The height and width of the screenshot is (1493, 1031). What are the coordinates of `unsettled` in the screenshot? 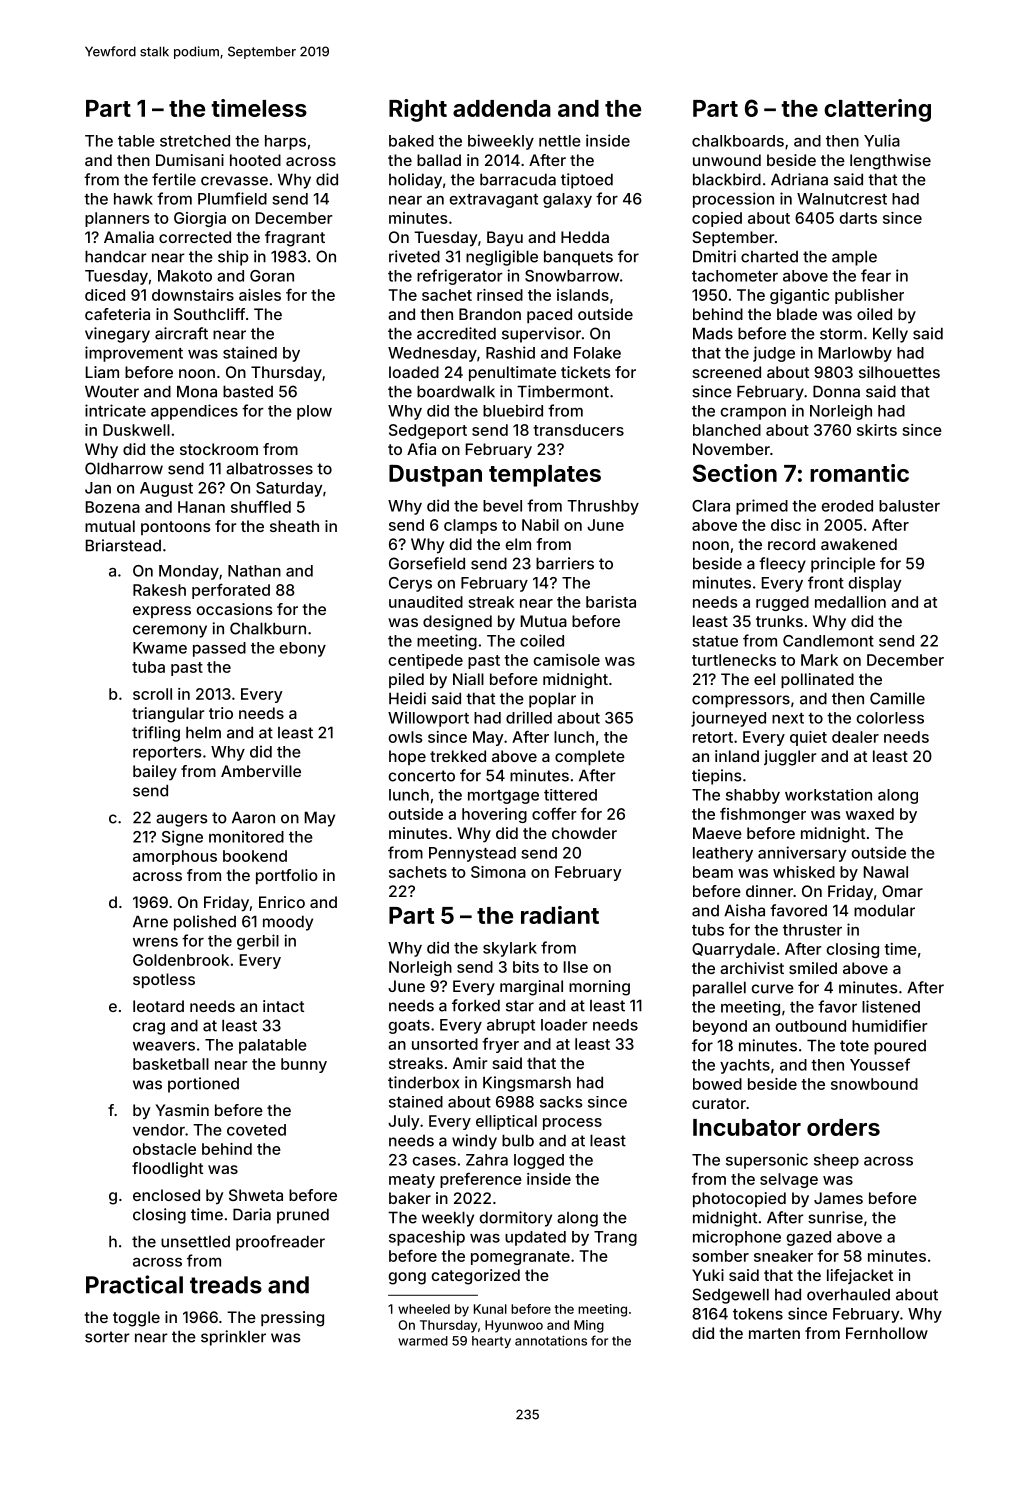 It's located at (195, 1242).
